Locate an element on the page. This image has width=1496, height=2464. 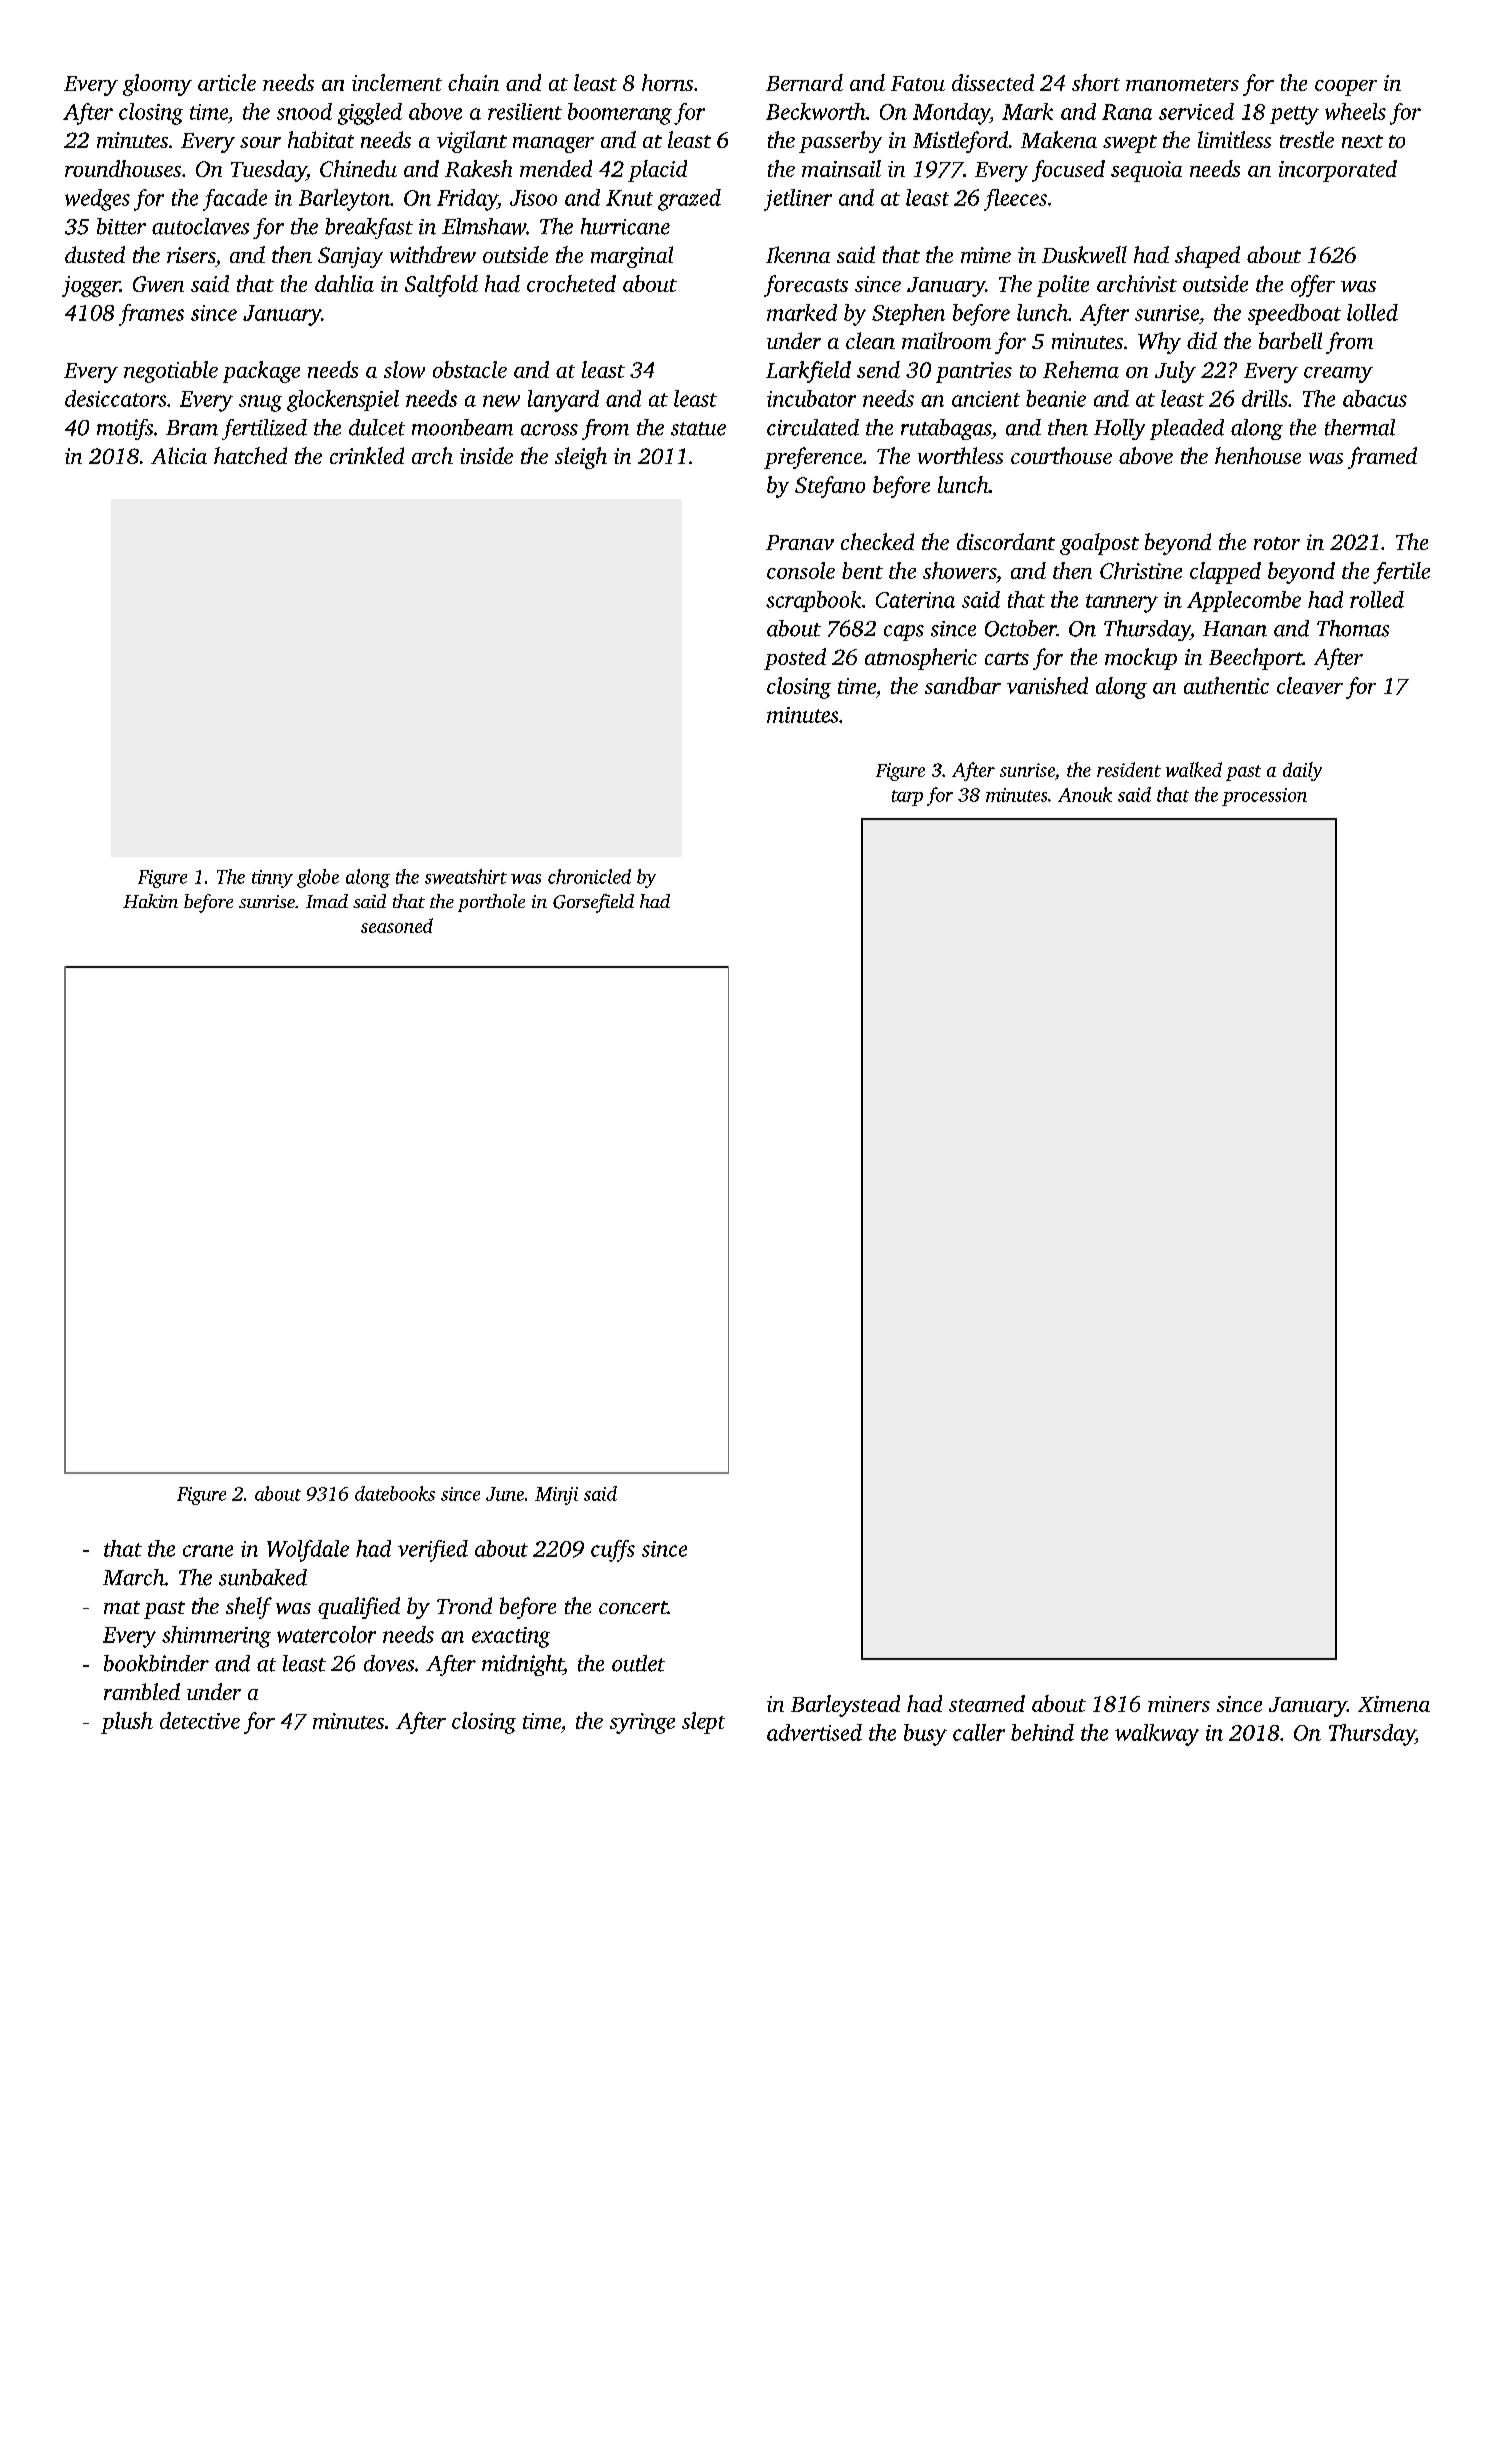
doves is located at coordinates (389, 1663).
